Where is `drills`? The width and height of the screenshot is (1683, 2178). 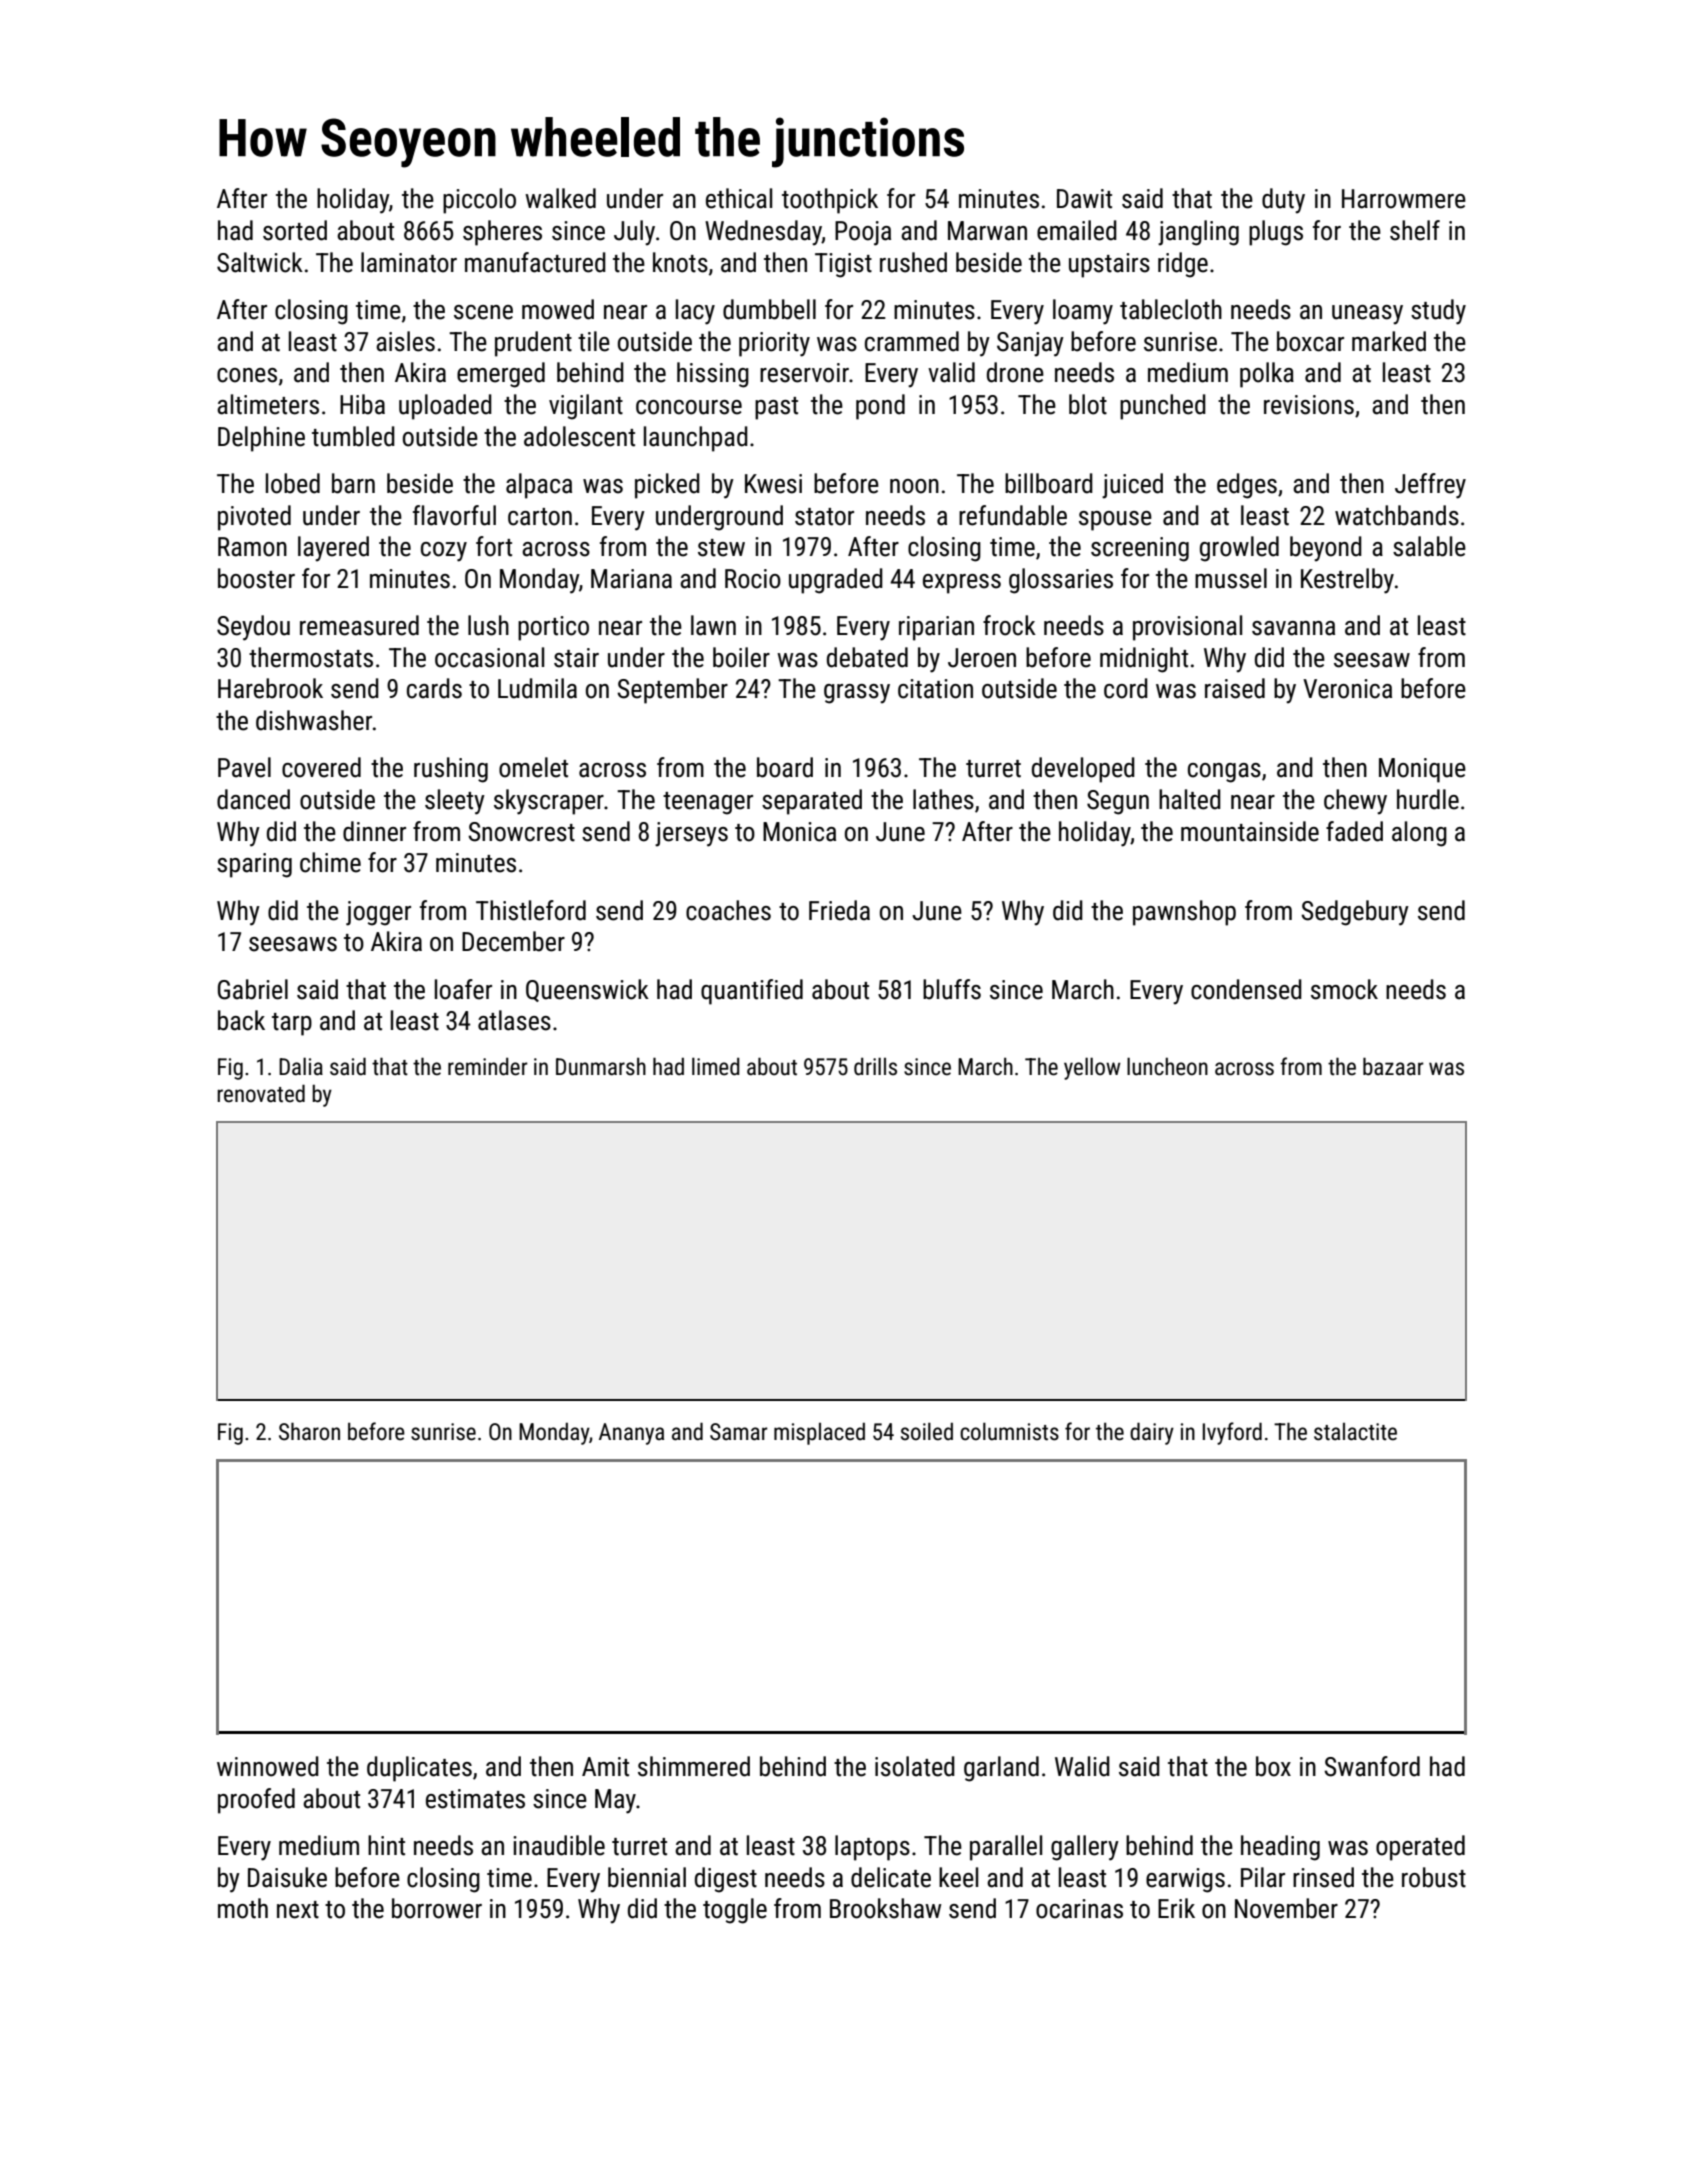
drills is located at coordinates (875, 1066).
